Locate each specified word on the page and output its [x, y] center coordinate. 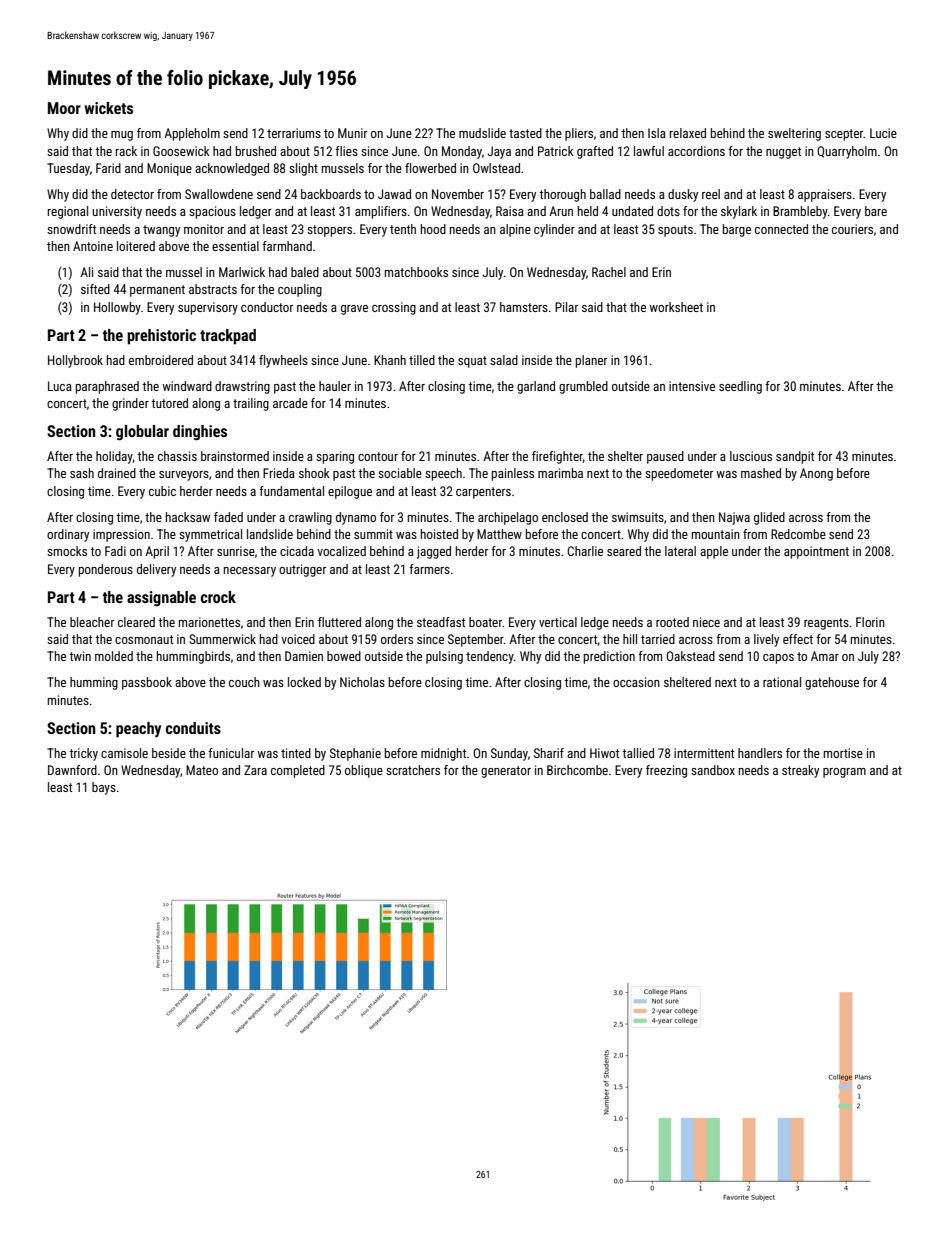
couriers [852, 229]
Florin [870, 622]
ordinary [68, 535]
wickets [108, 108]
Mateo [202, 770]
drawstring [242, 387]
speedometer [679, 474]
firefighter [557, 457]
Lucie [883, 133]
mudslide [482, 133]
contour [378, 456]
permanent [157, 291]
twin [80, 656]
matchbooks [416, 272]
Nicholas [362, 682]
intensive [692, 386]
